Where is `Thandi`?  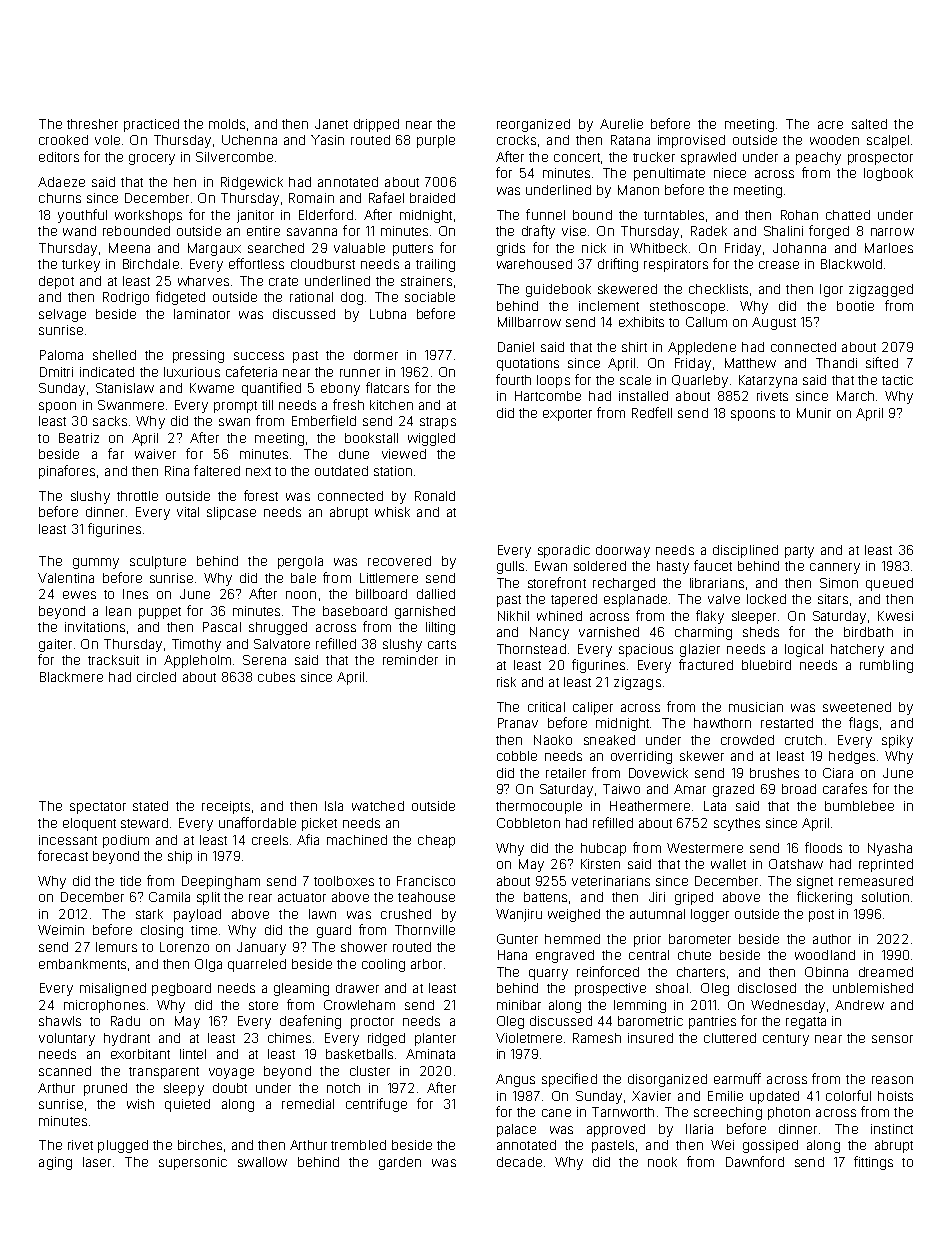
Thandi is located at coordinates (836, 363).
